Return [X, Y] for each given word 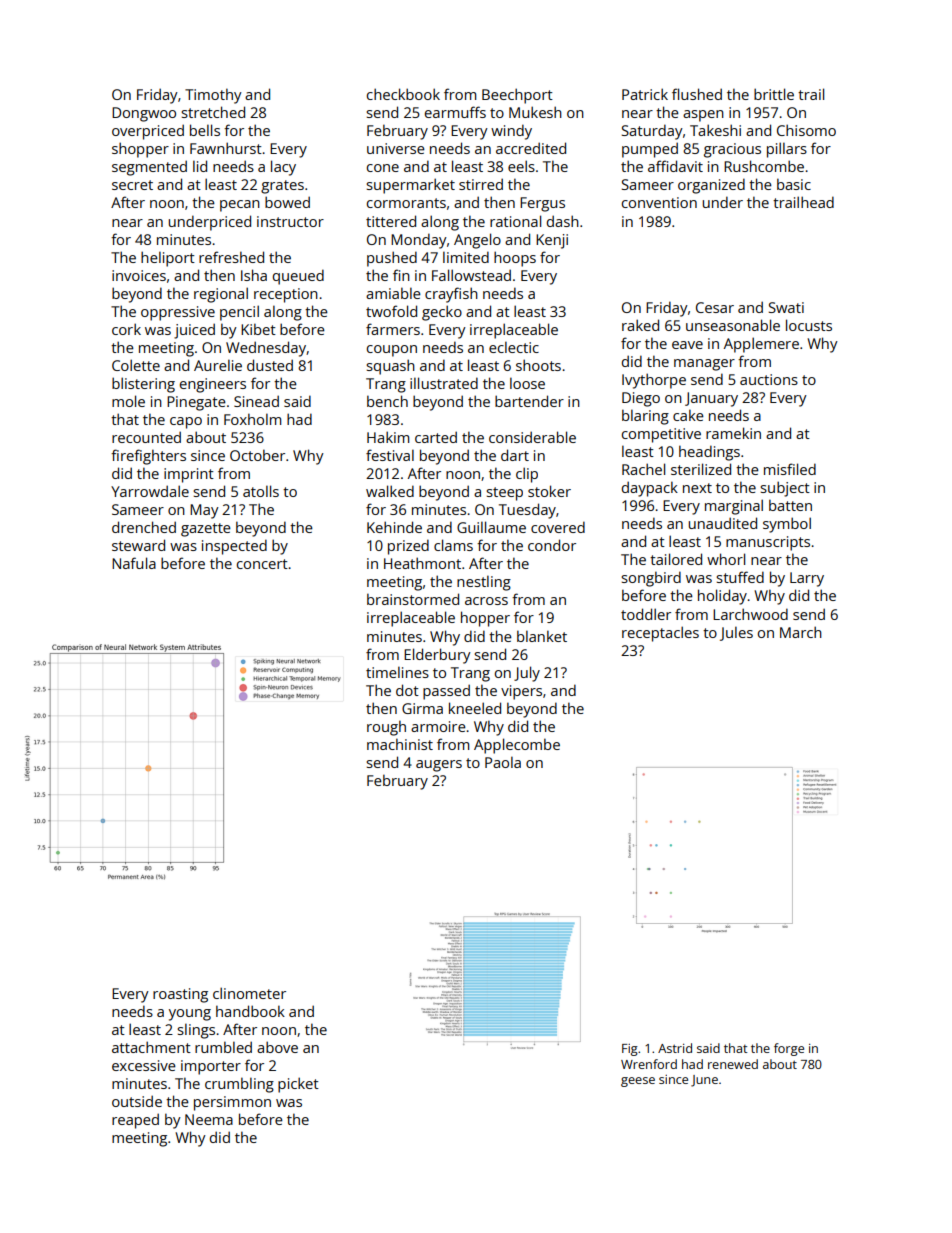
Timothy [213, 96]
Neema [209, 1119]
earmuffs [455, 112]
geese [638, 1082]
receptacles [660, 634]
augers [439, 766]
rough [386, 728]
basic [794, 184]
